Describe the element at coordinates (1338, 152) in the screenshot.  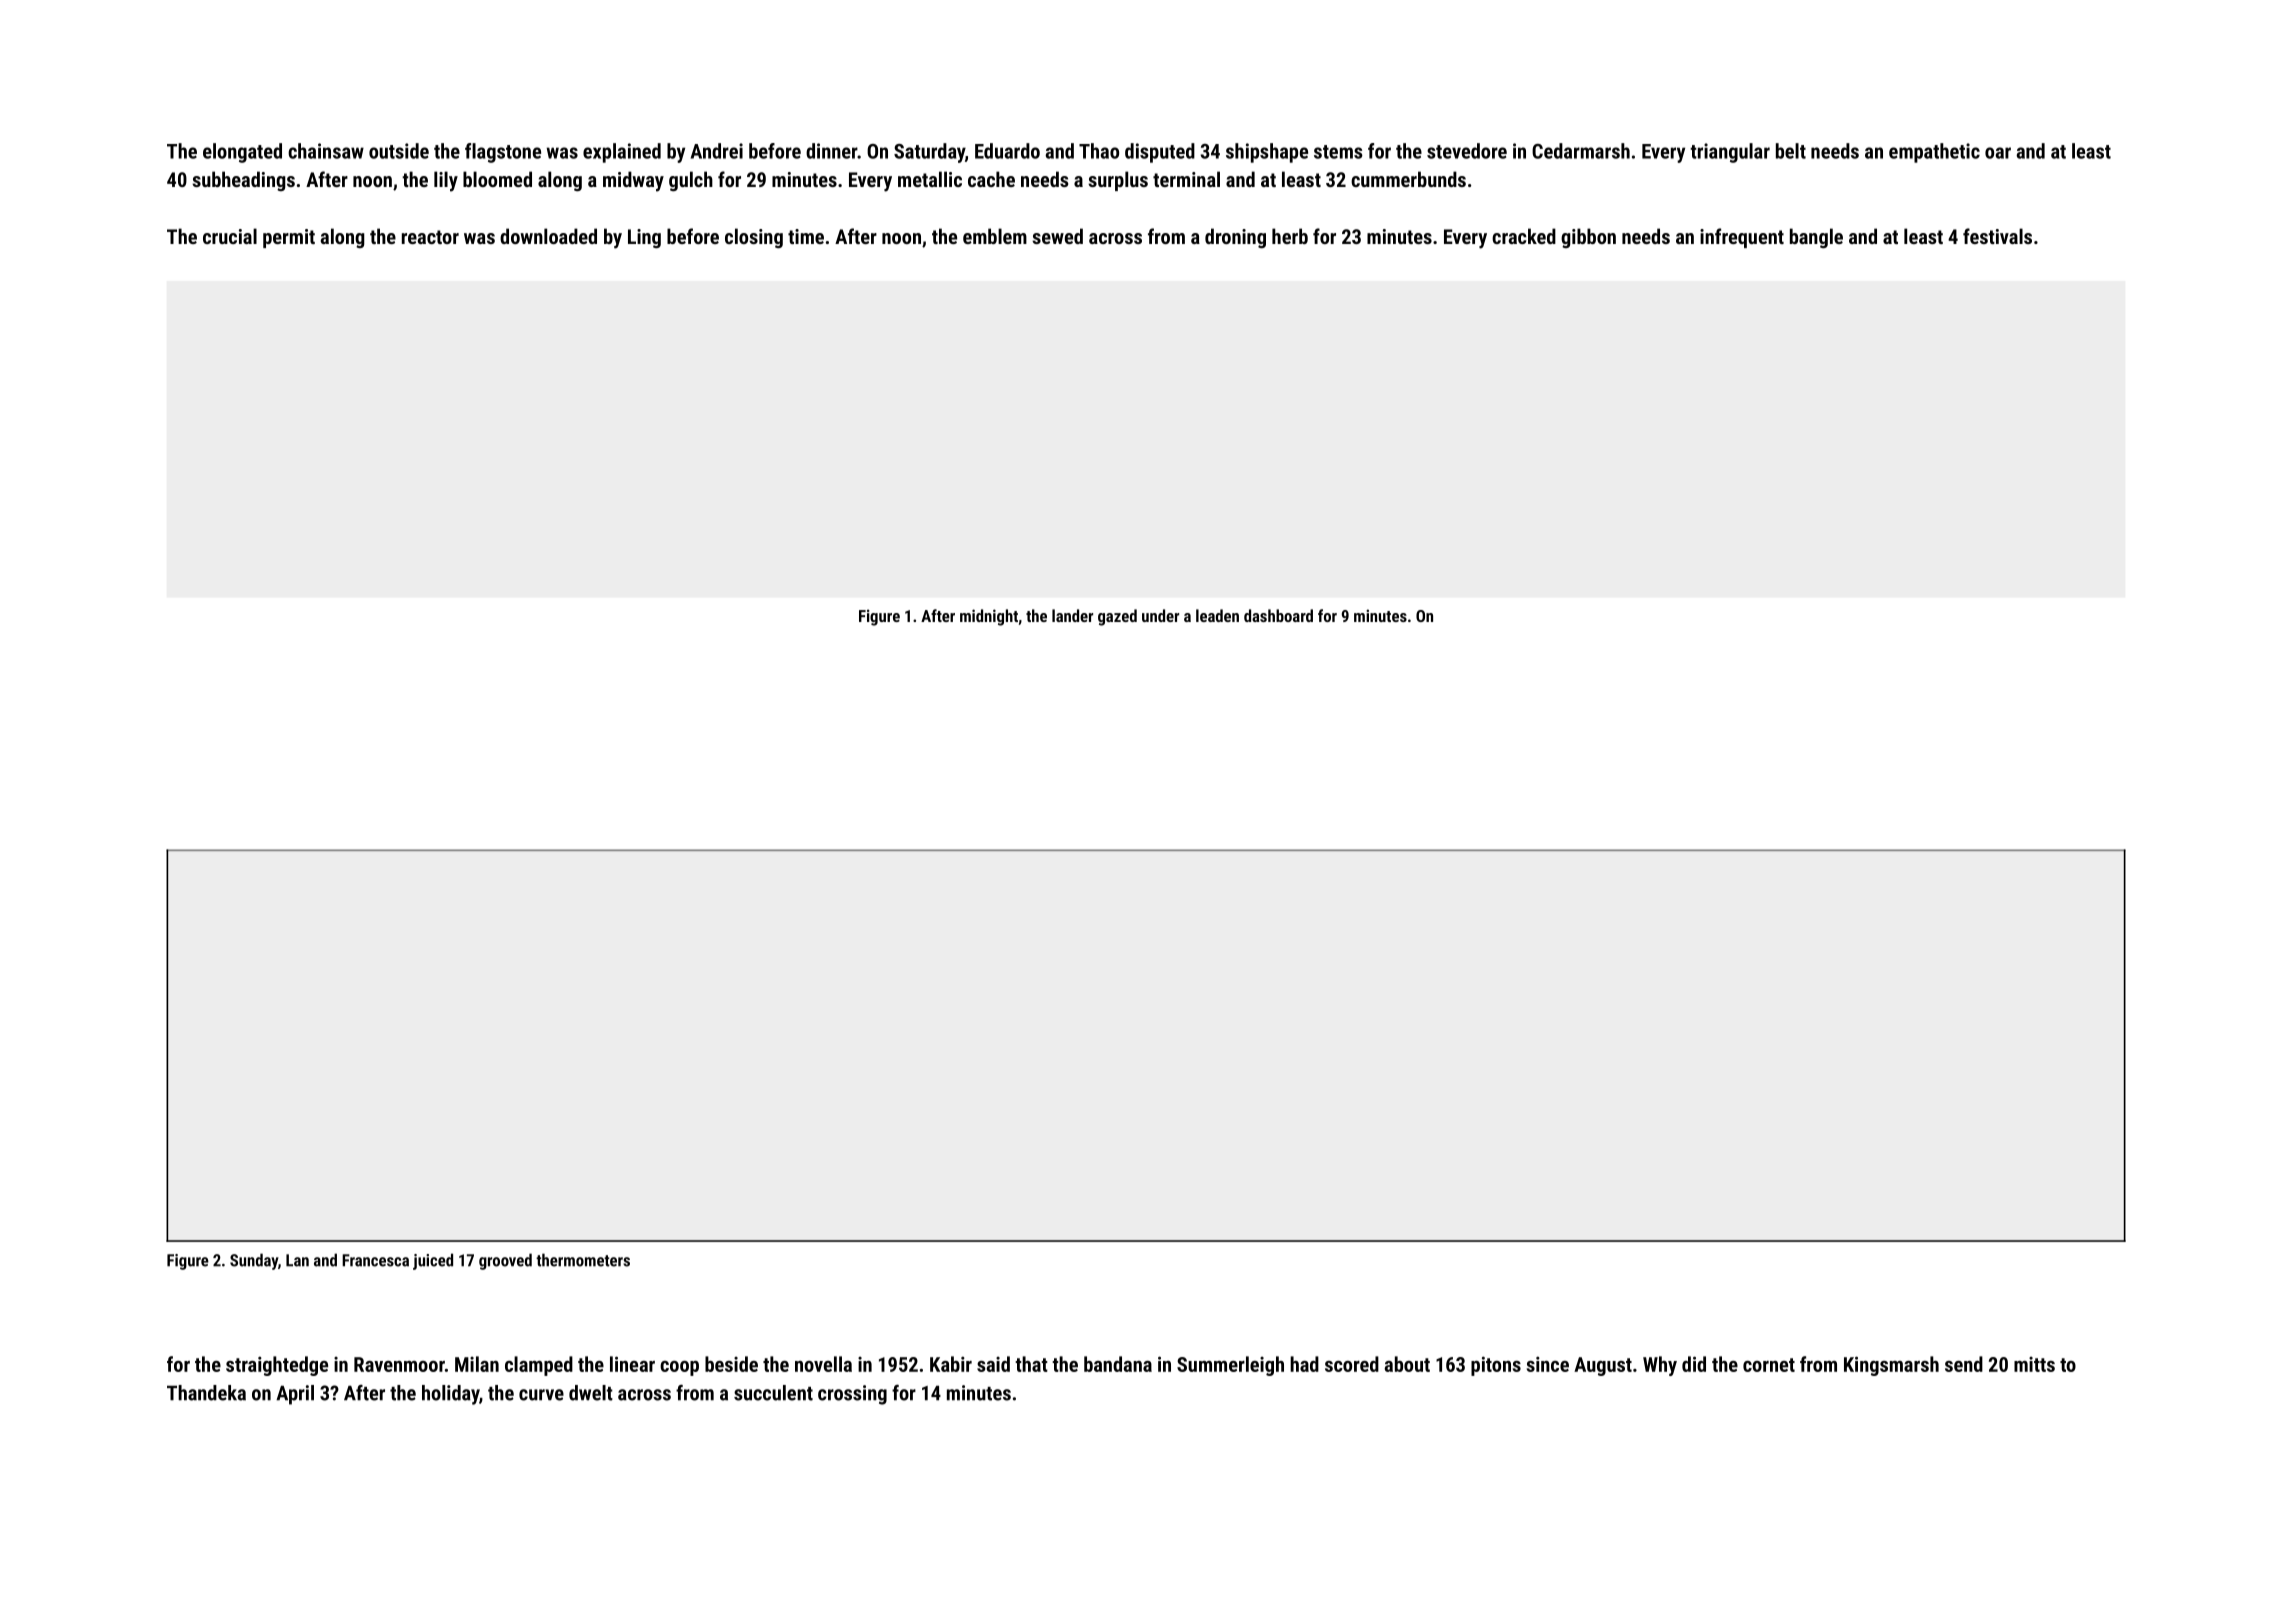
I see `stems` at that location.
